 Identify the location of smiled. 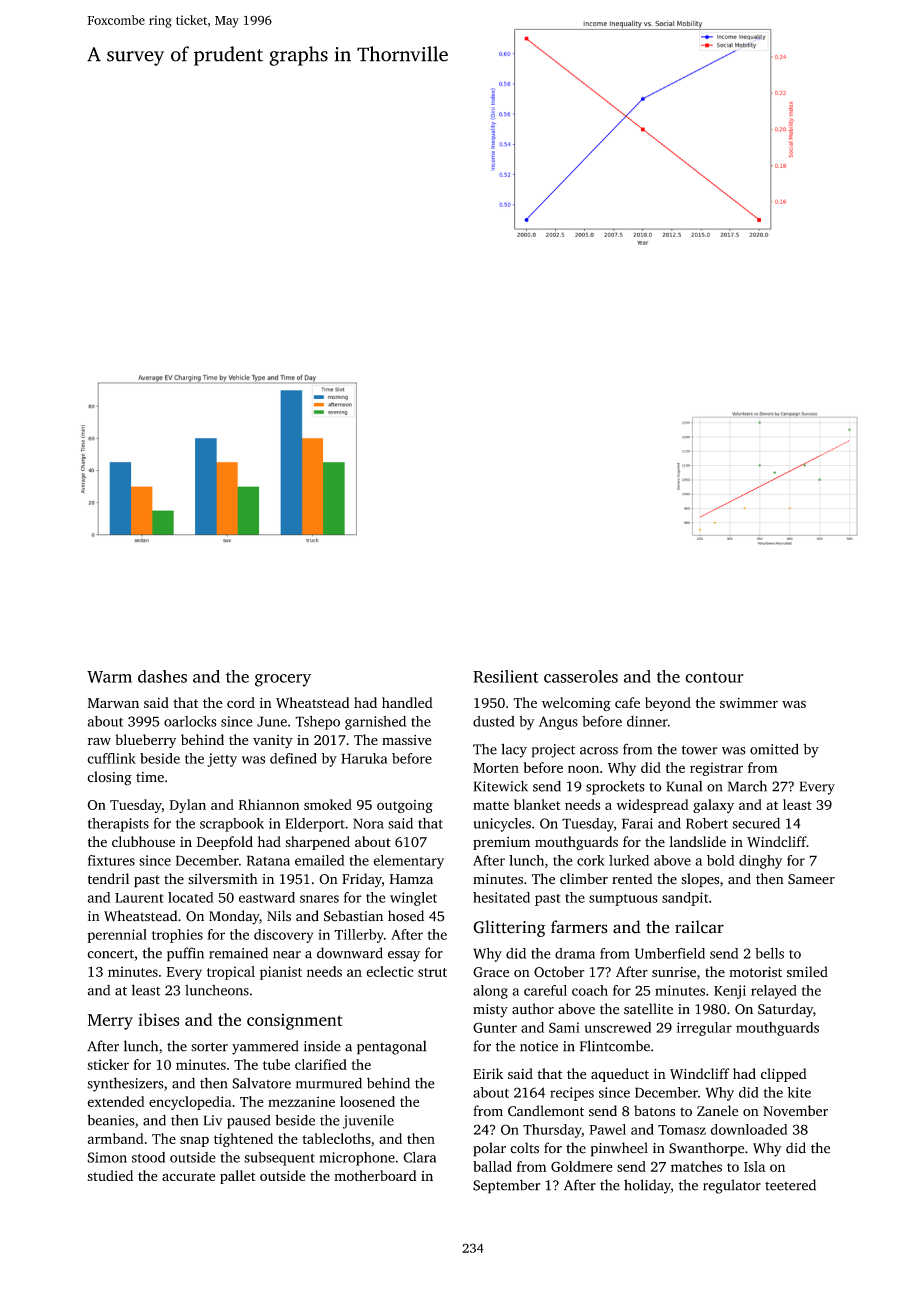
(807, 971).
